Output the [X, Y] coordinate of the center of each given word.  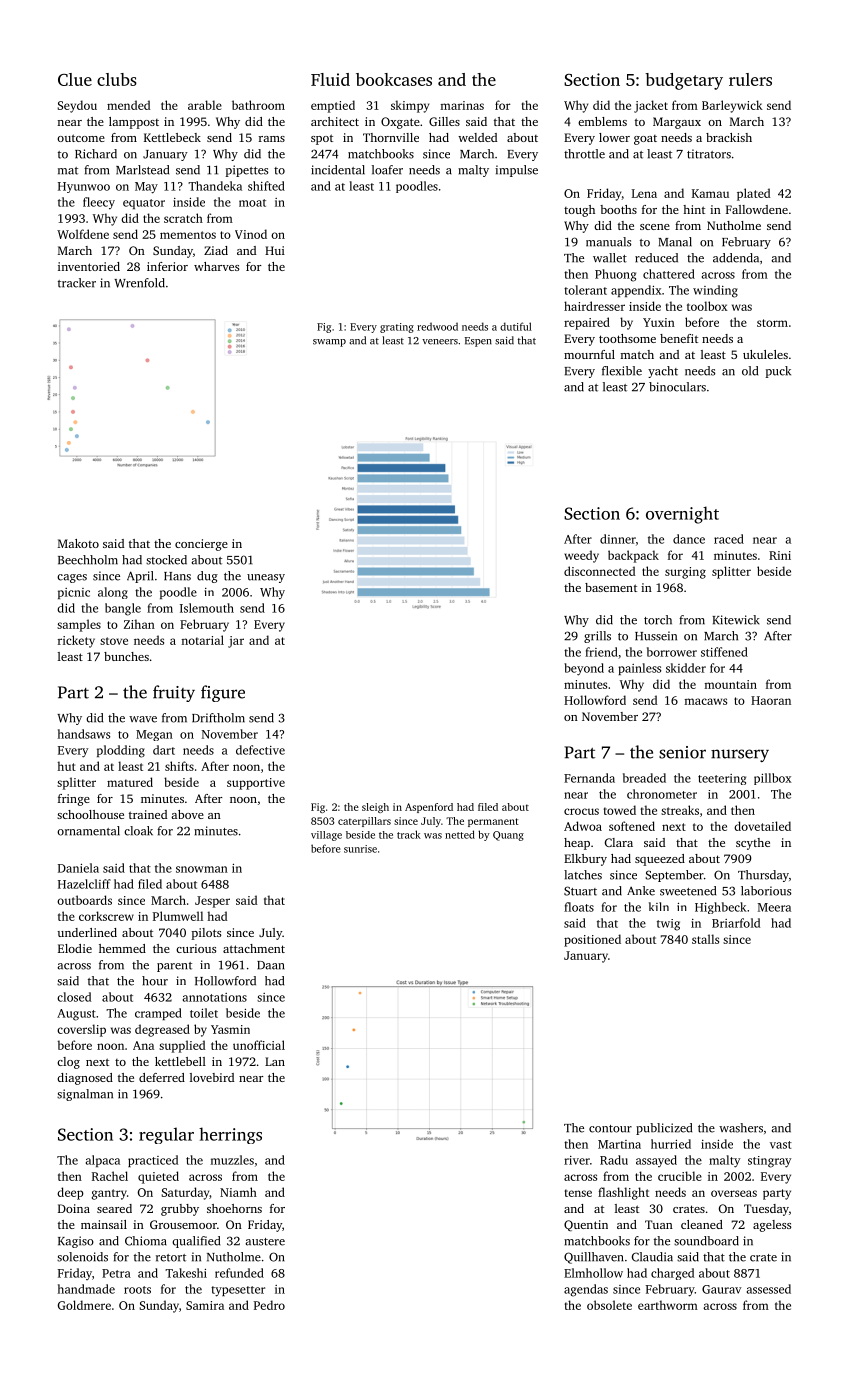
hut [67, 766]
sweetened [688, 891]
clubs [117, 79]
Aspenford [429, 808]
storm [772, 323]
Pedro [269, 1305]
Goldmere [84, 1305]
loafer [387, 170]
